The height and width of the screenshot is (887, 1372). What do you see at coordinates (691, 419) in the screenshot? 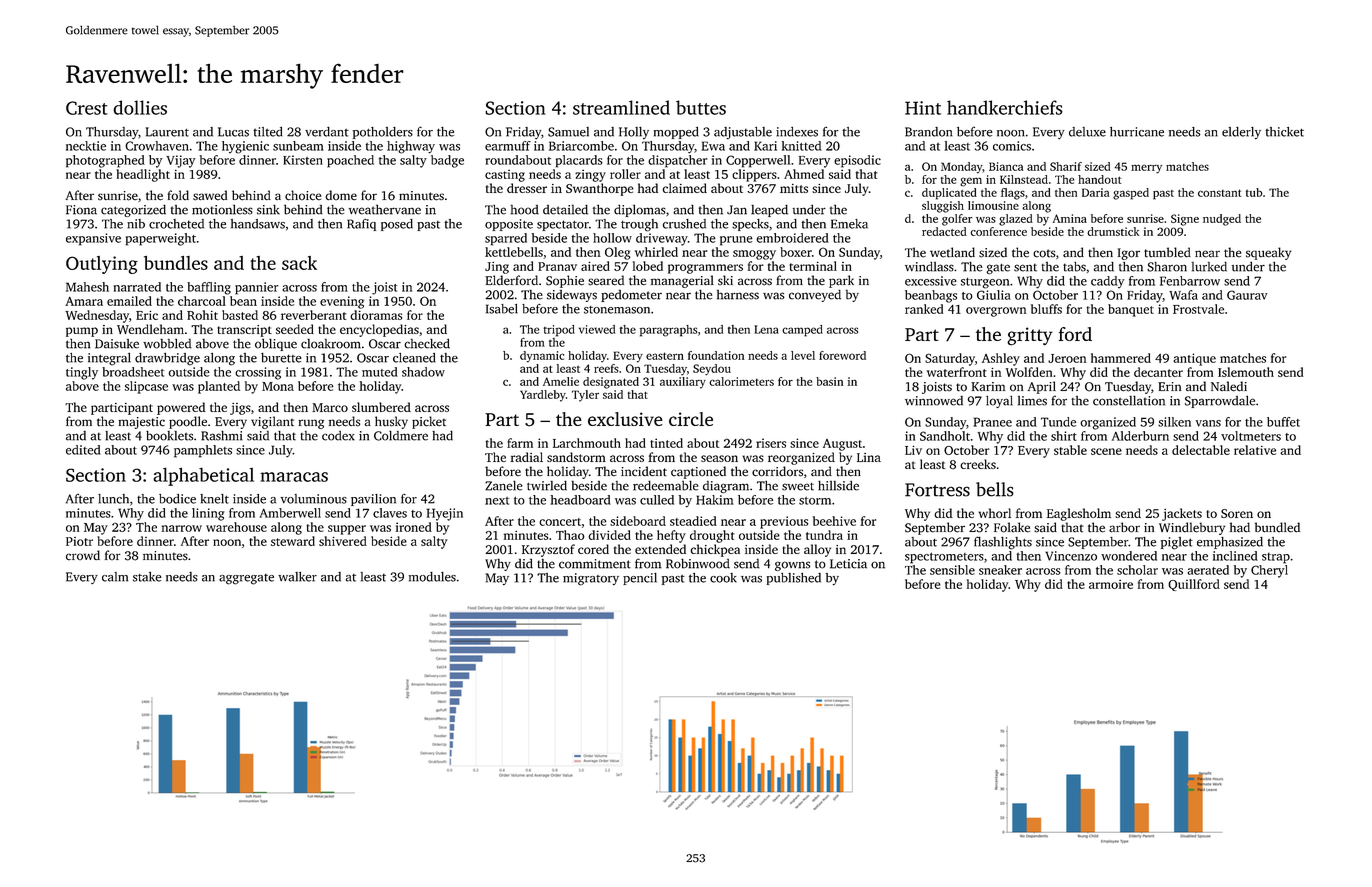
I see `circle` at bounding box center [691, 419].
